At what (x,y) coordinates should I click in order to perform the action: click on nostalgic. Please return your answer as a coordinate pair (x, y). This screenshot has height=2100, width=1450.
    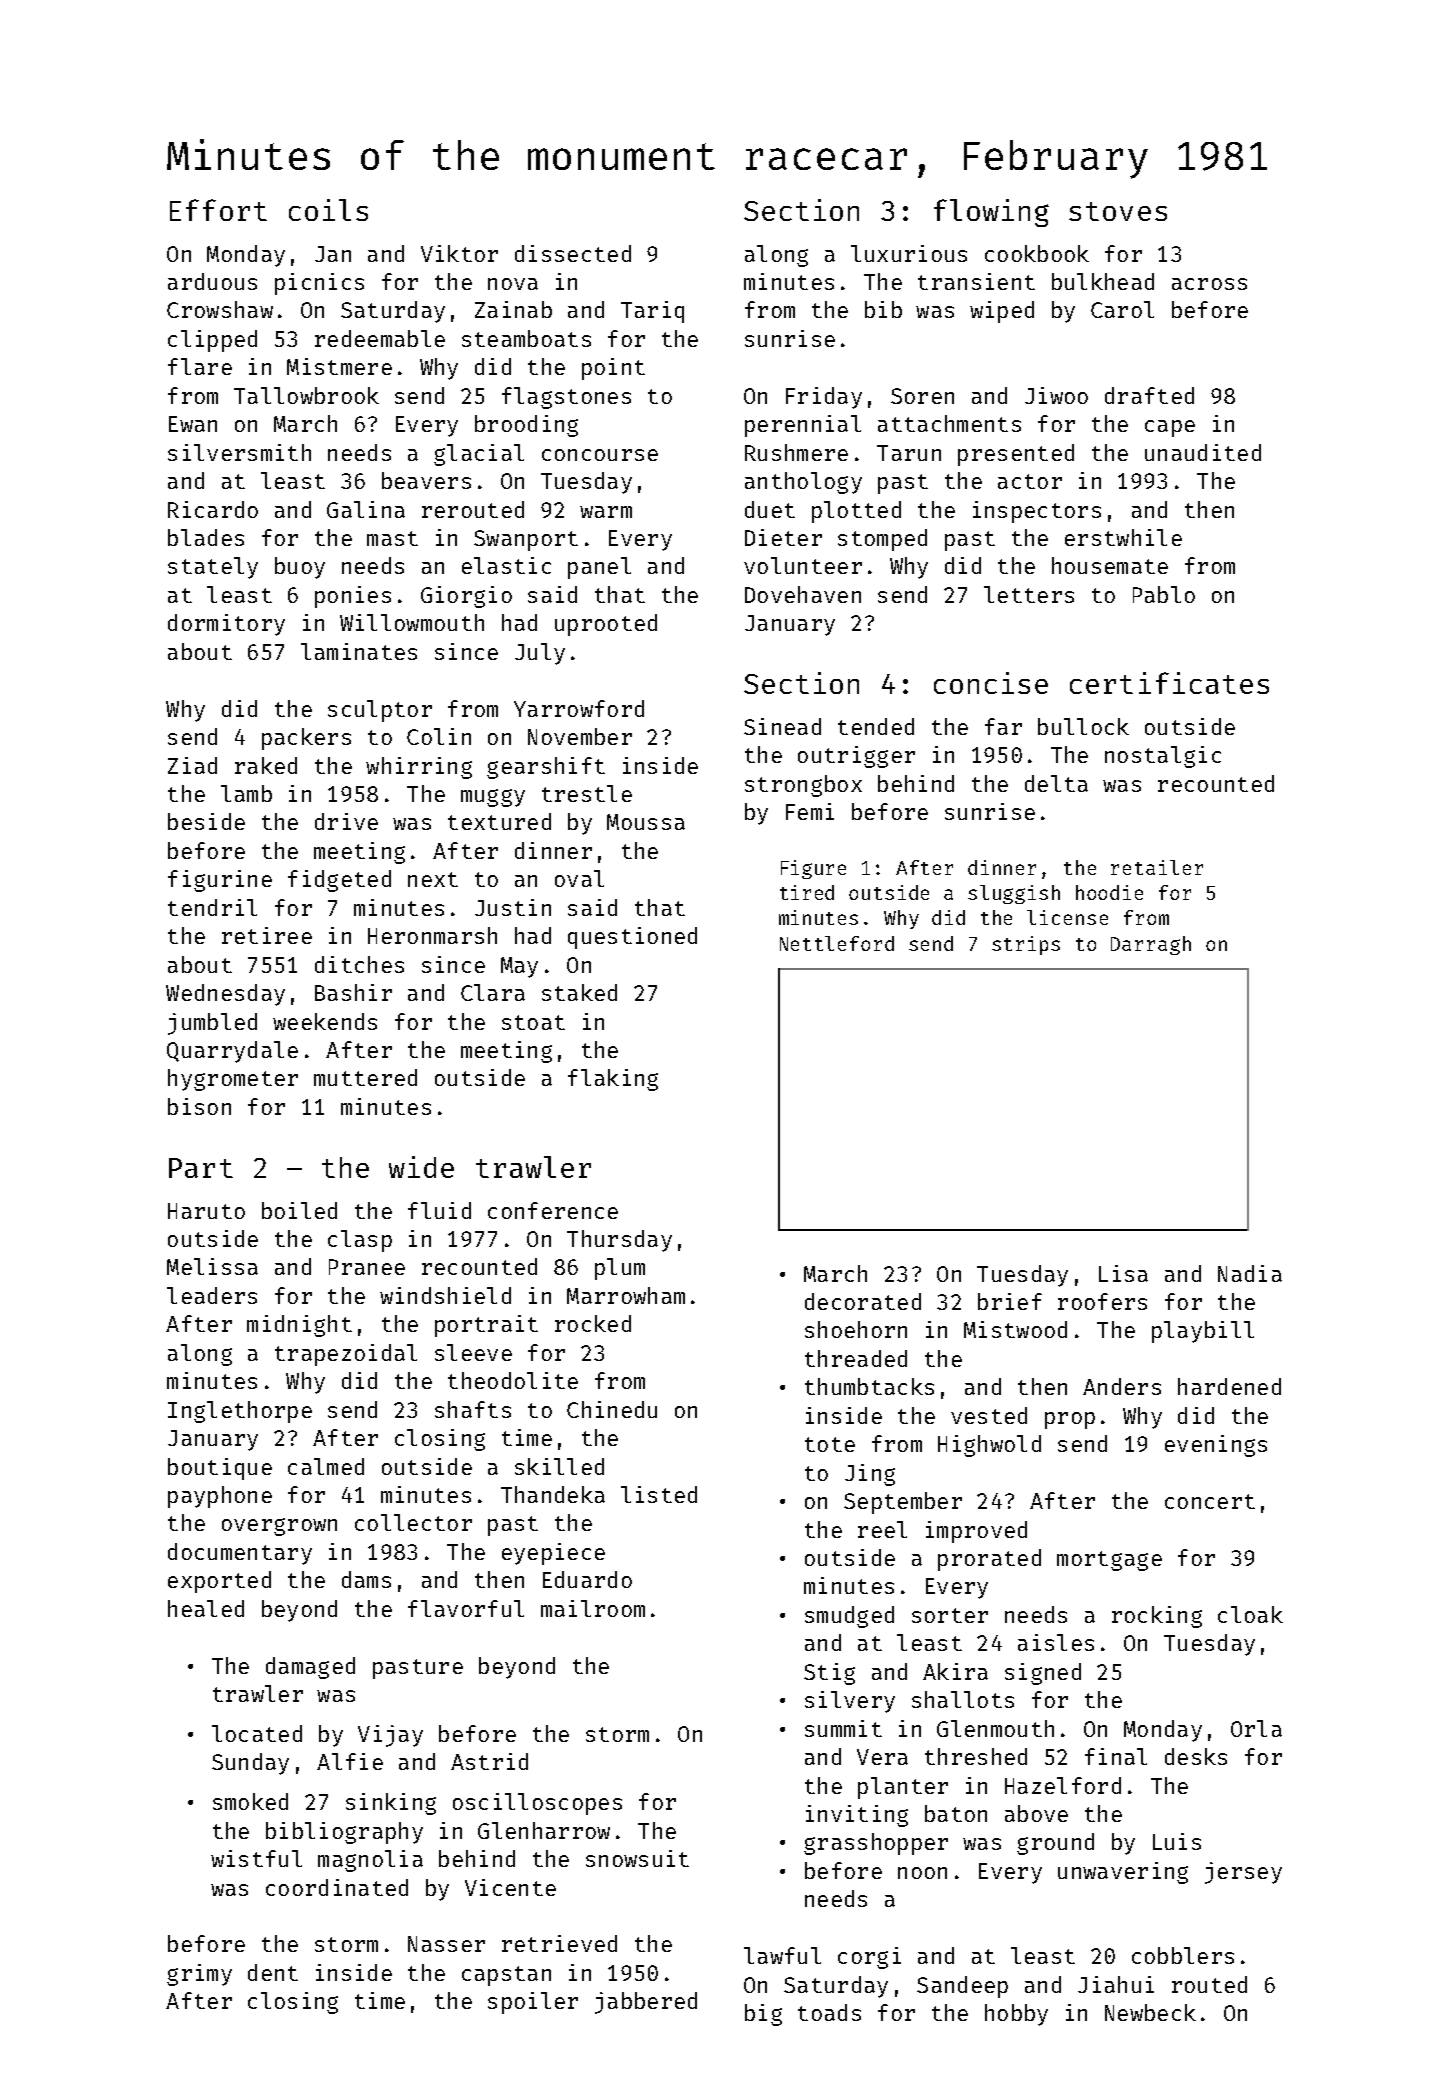
    Looking at the image, I should click on (1163, 757).
